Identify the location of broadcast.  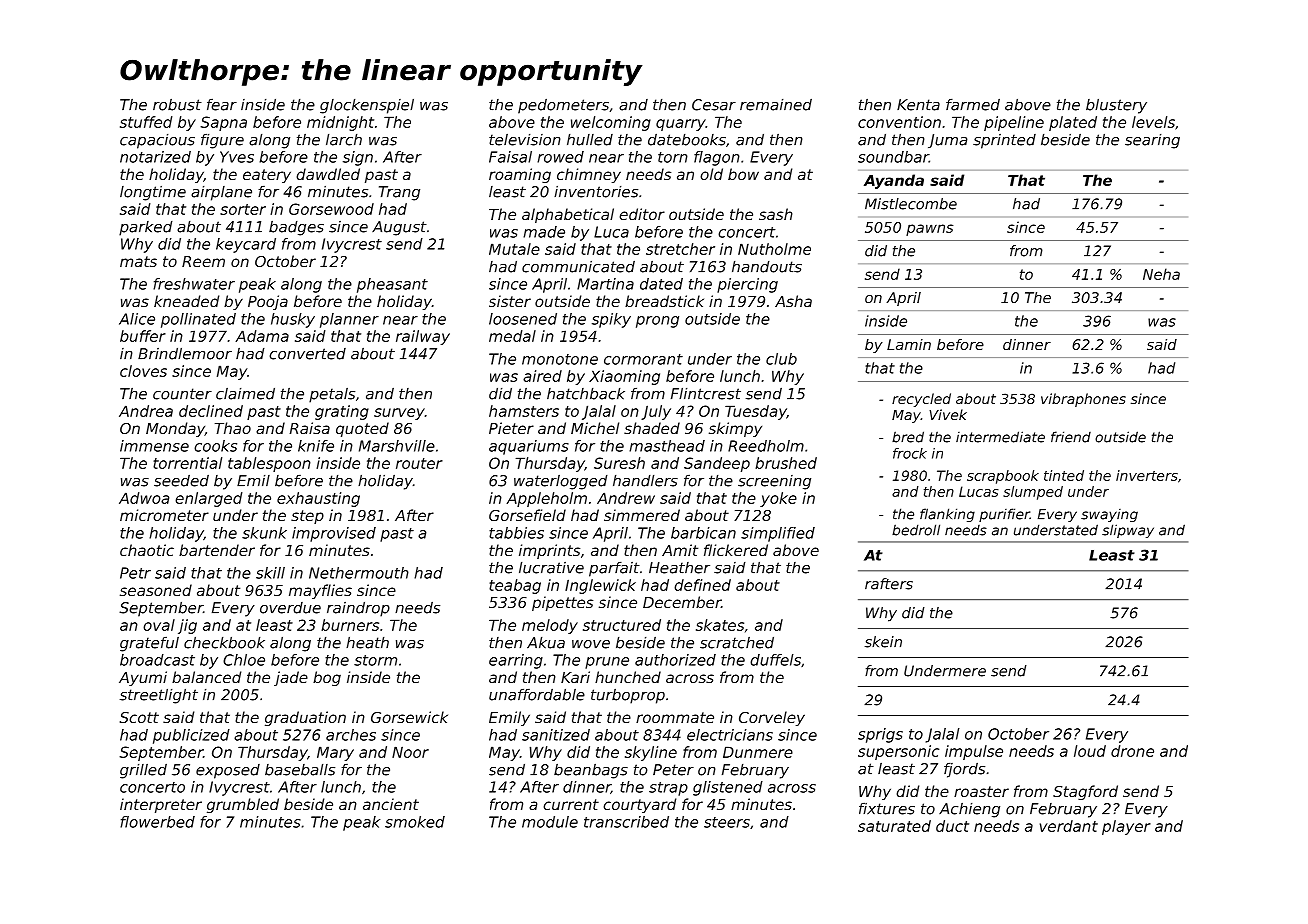
(157, 660).
